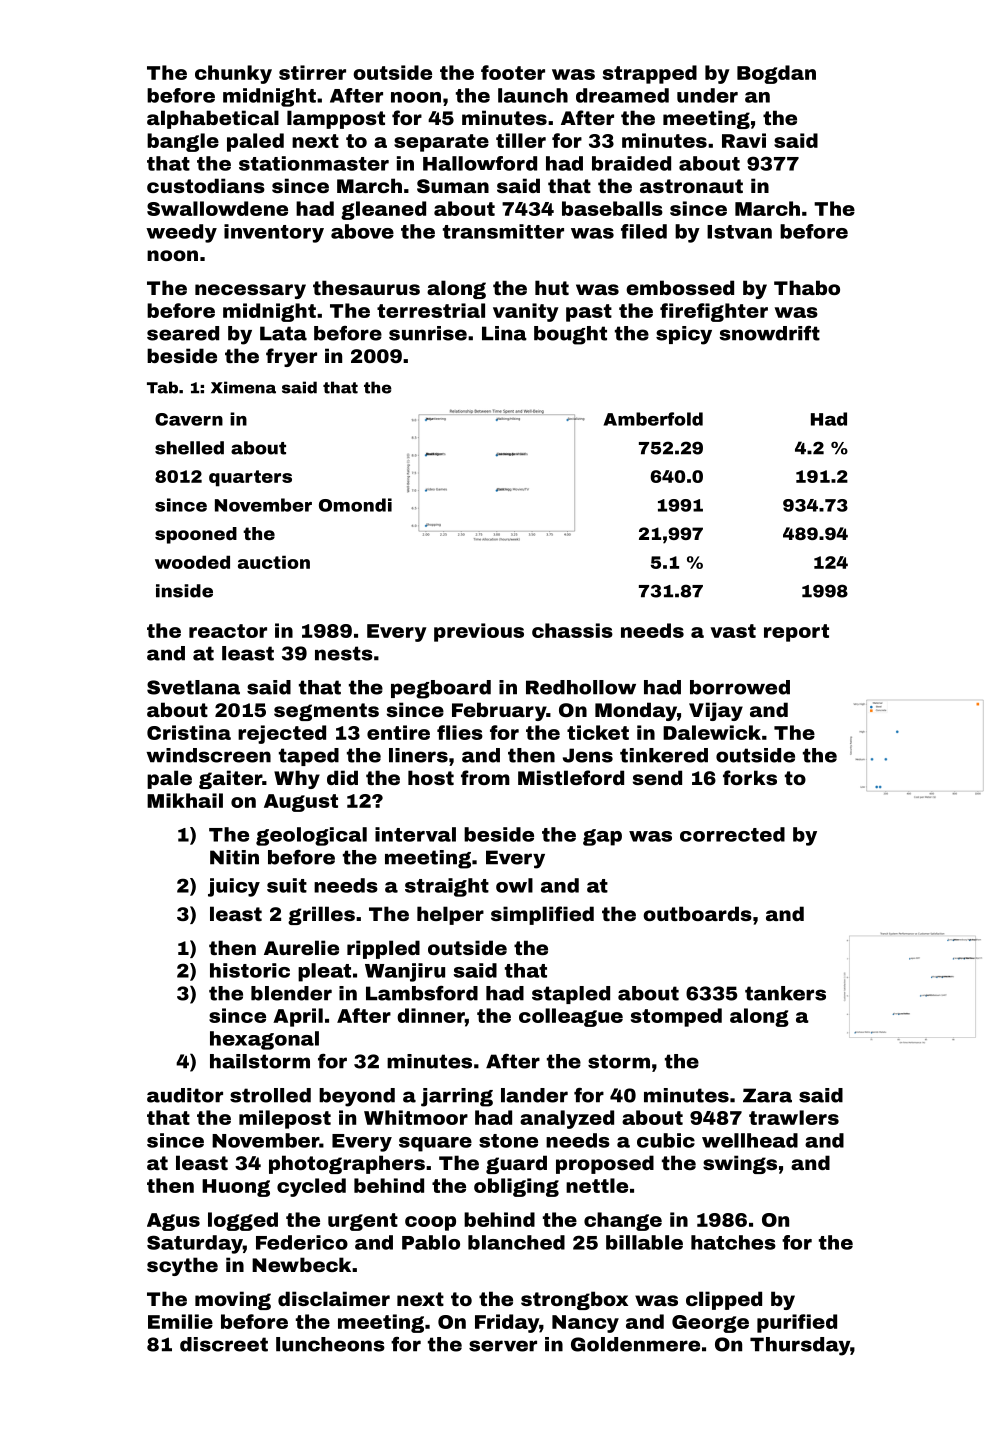  I want to click on auction, so click(274, 562).
